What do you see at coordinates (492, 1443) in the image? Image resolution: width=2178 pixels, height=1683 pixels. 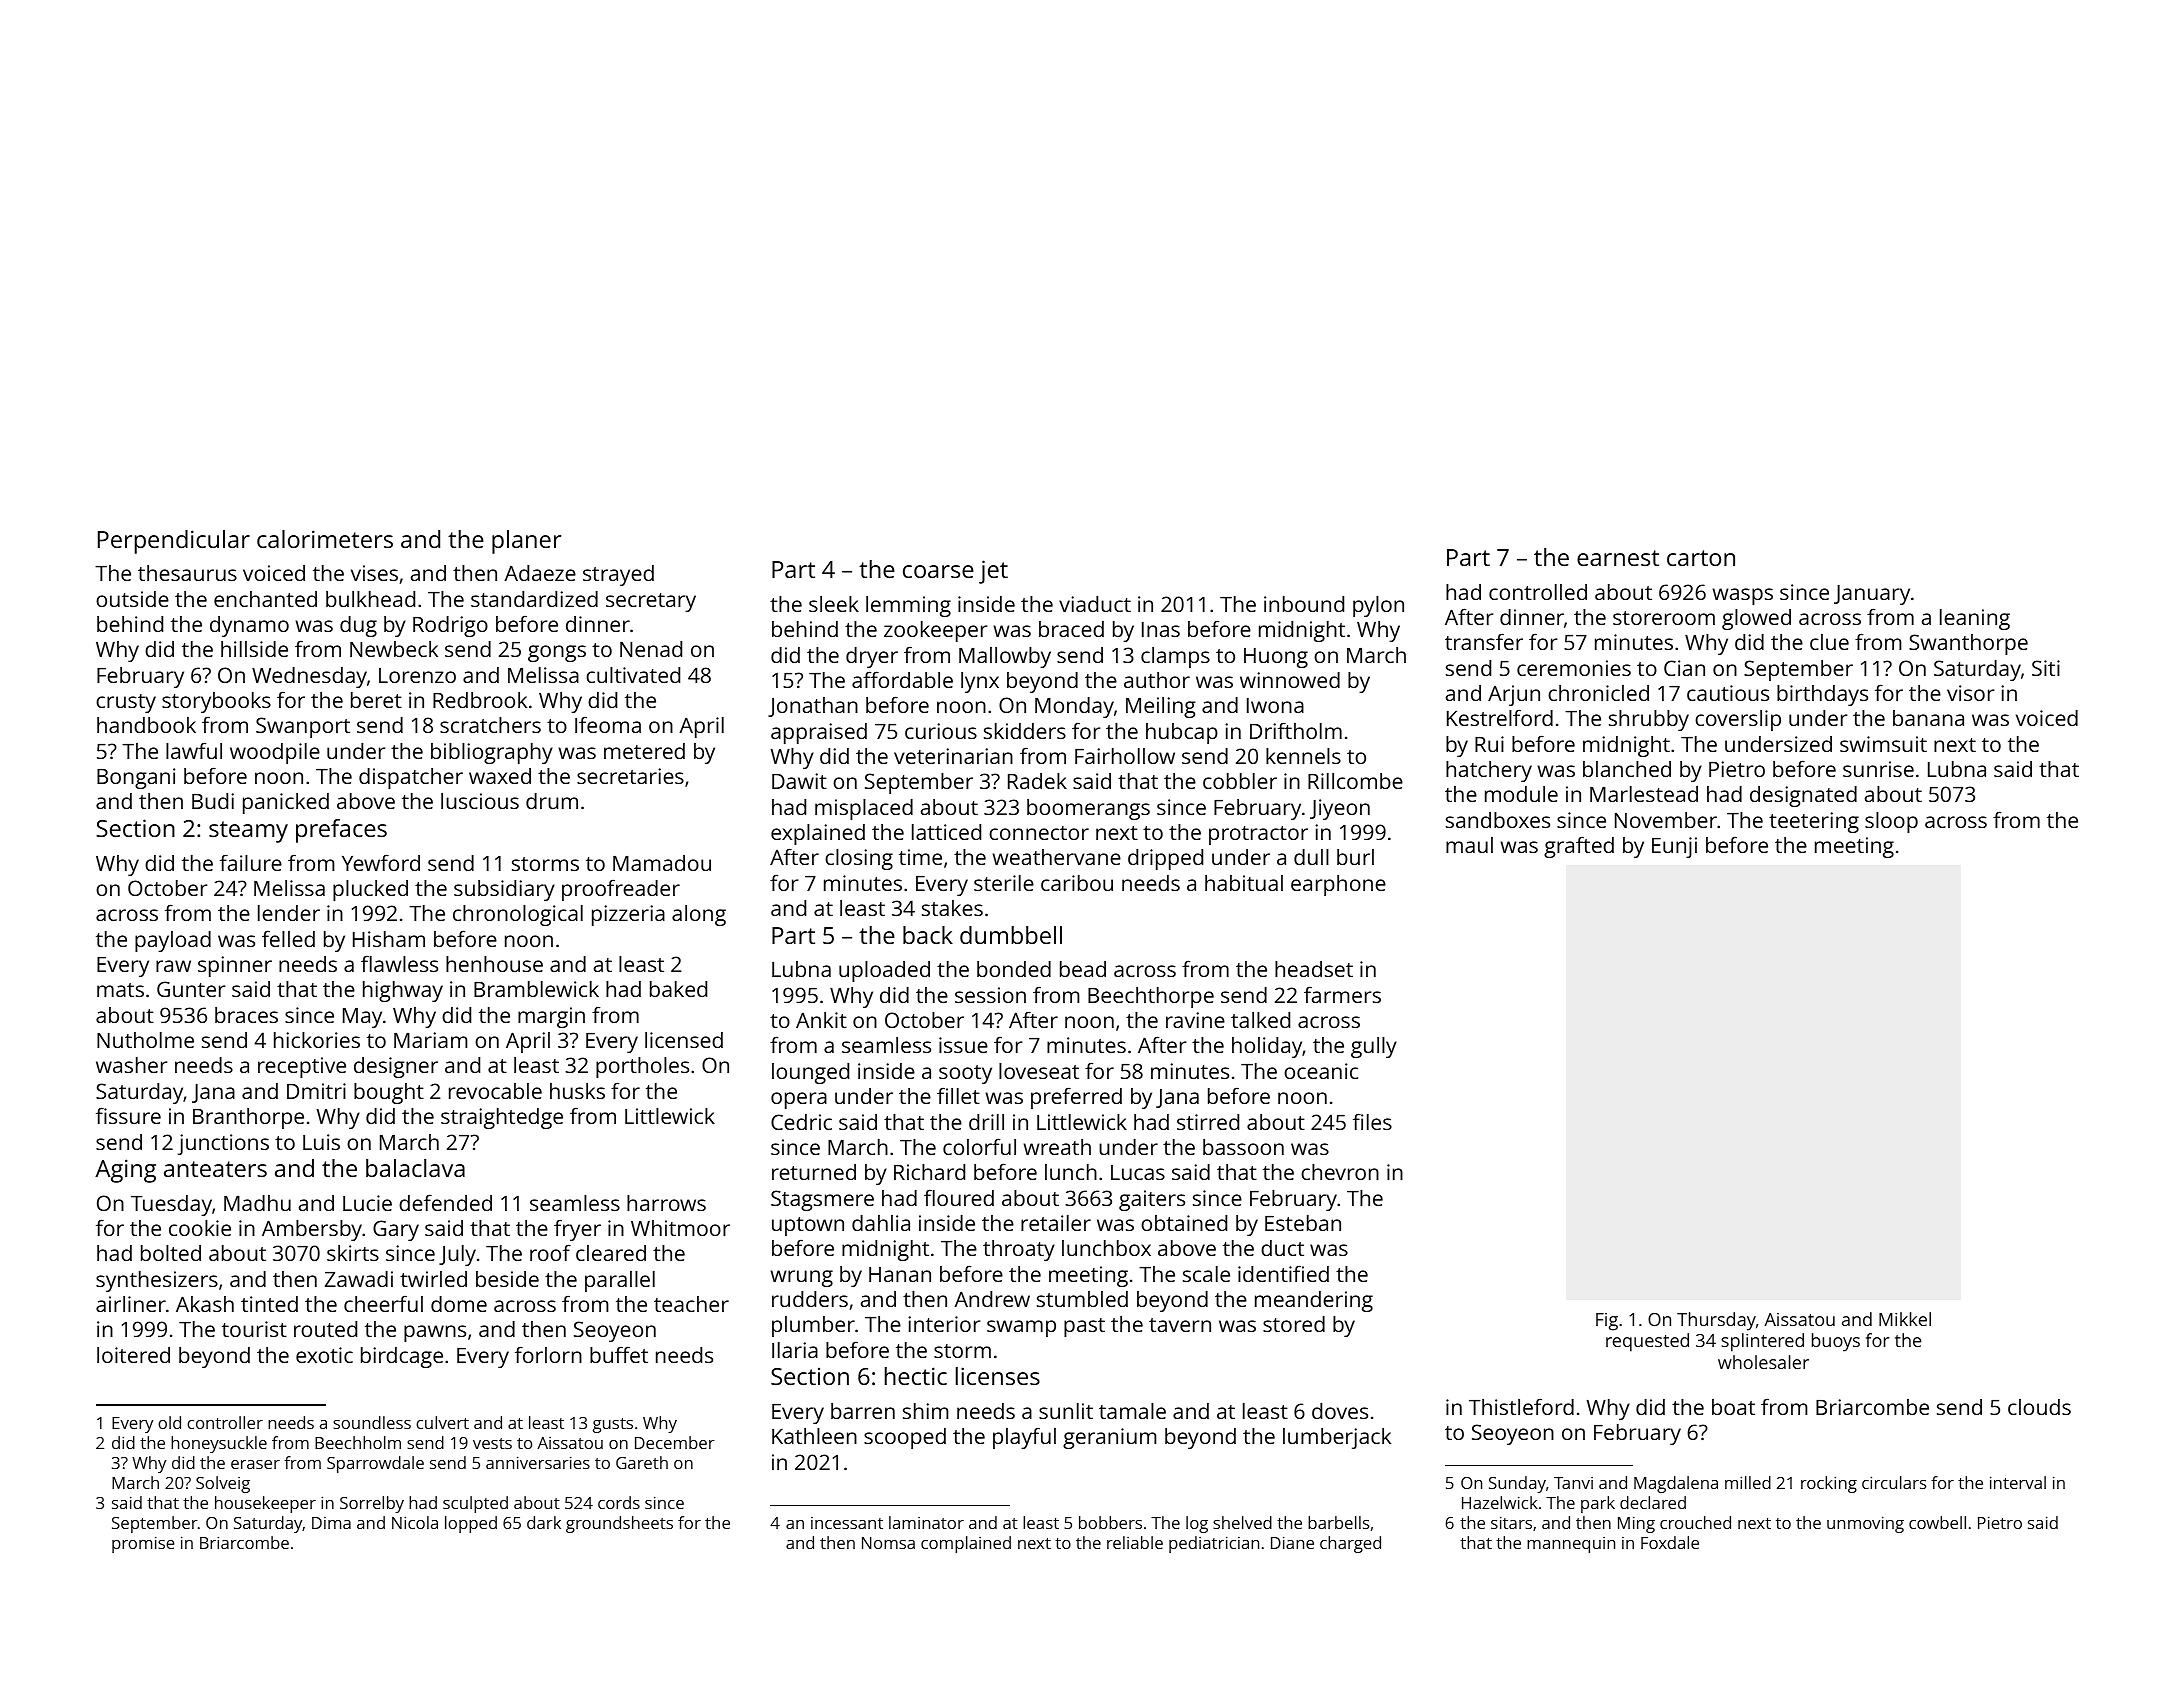 I see `vests` at bounding box center [492, 1443].
